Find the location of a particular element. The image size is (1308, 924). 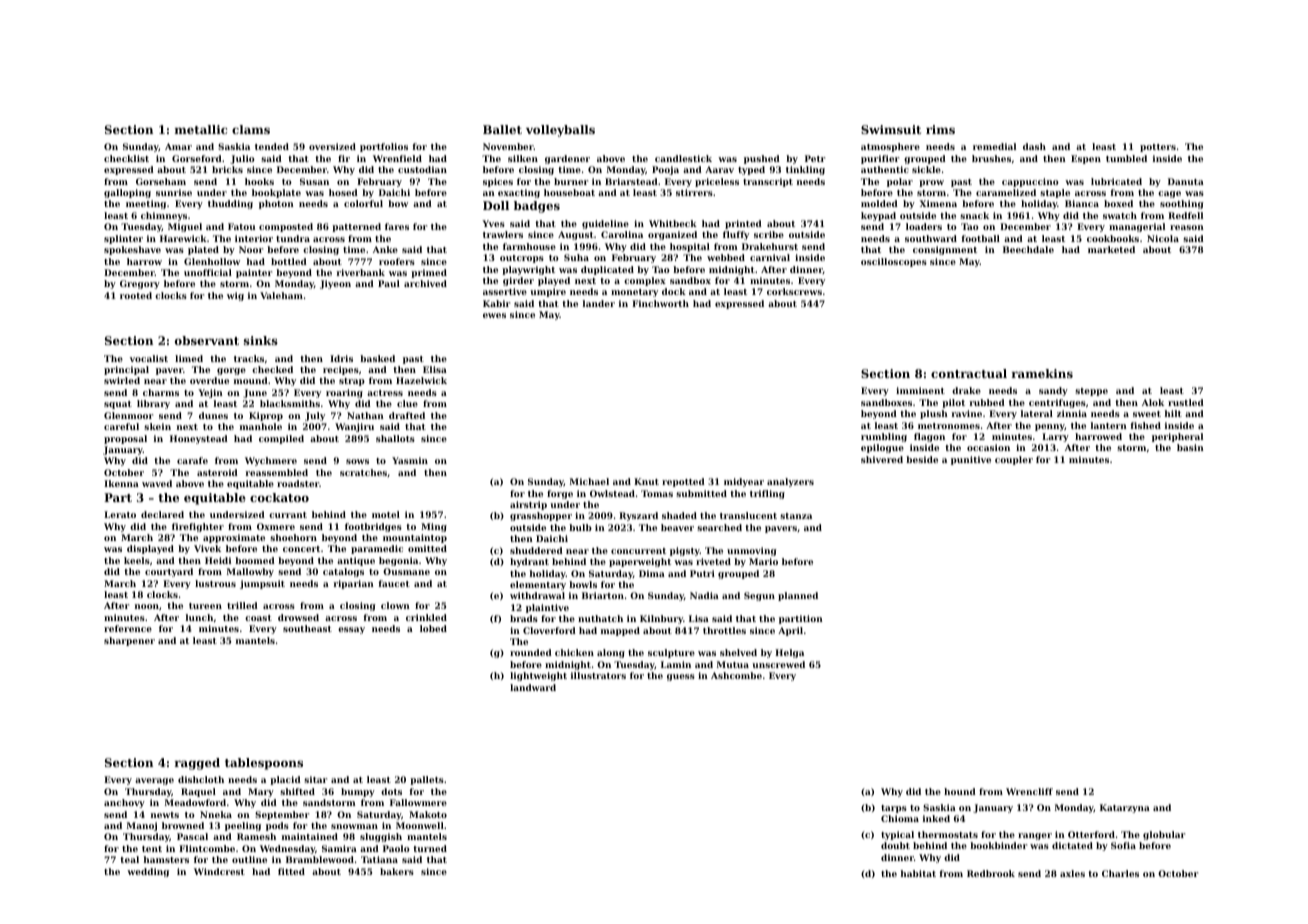

metallic is located at coordinates (201, 129).
